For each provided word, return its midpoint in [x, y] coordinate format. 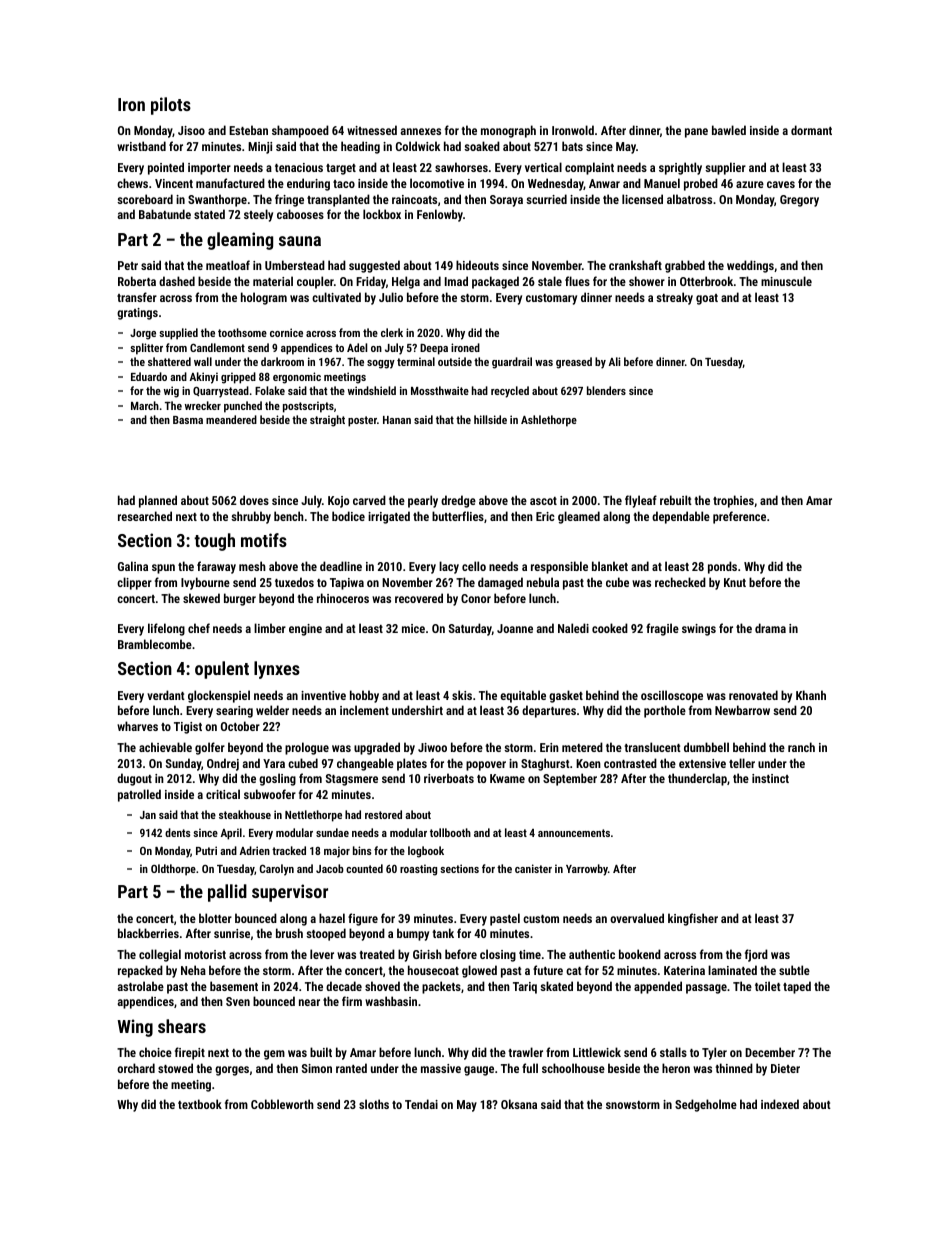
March [145, 405]
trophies [733, 501]
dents [177, 832]
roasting [418, 870]
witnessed [372, 130]
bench [289, 516]
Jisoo [191, 130]
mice [413, 628]
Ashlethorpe [549, 421]
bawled [729, 130]
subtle [794, 970]
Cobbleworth [282, 1104]
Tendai [421, 1104]
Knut [735, 582]
